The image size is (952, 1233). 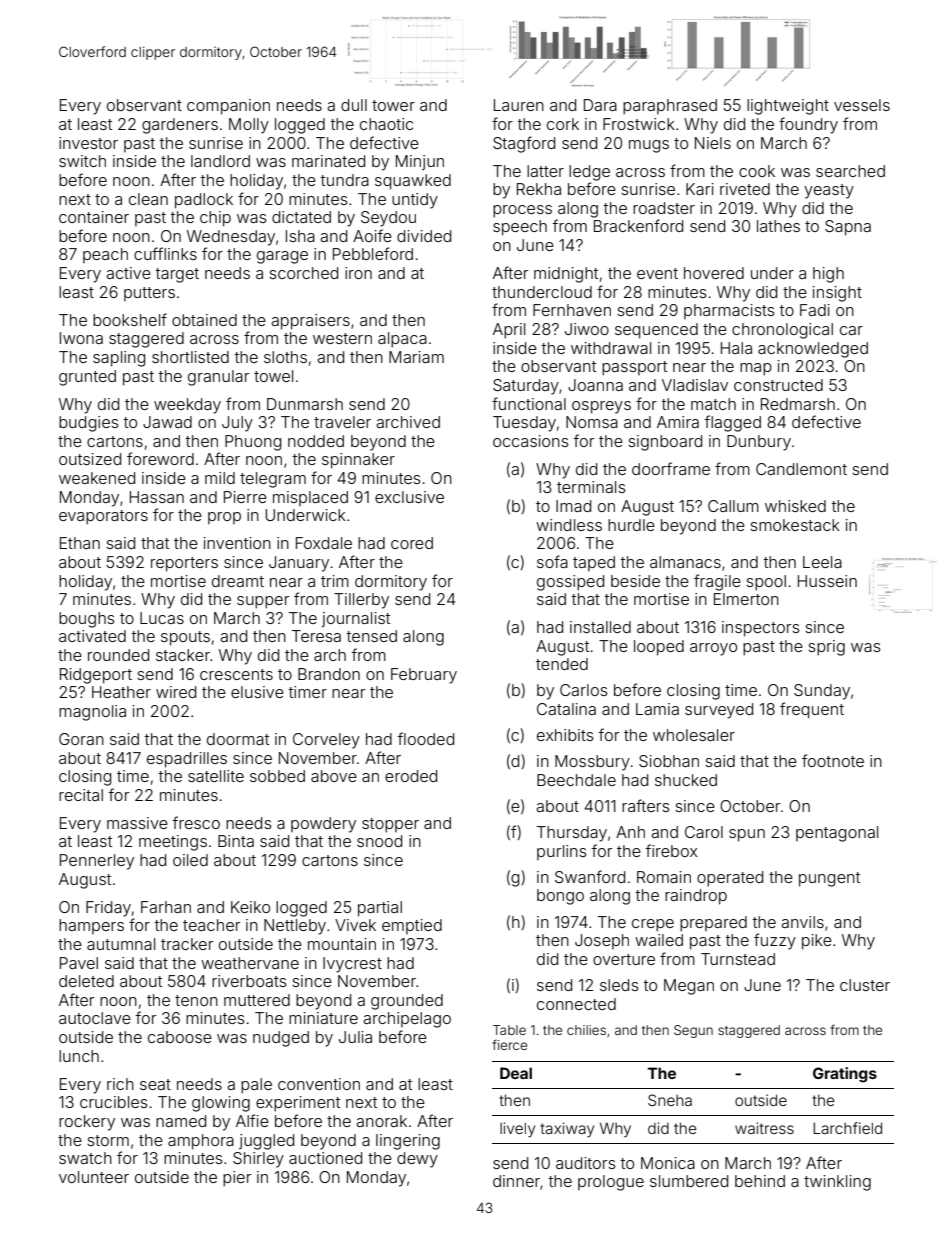 What do you see at coordinates (833, 760) in the screenshot?
I see `footnote` at bounding box center [833, 760].
